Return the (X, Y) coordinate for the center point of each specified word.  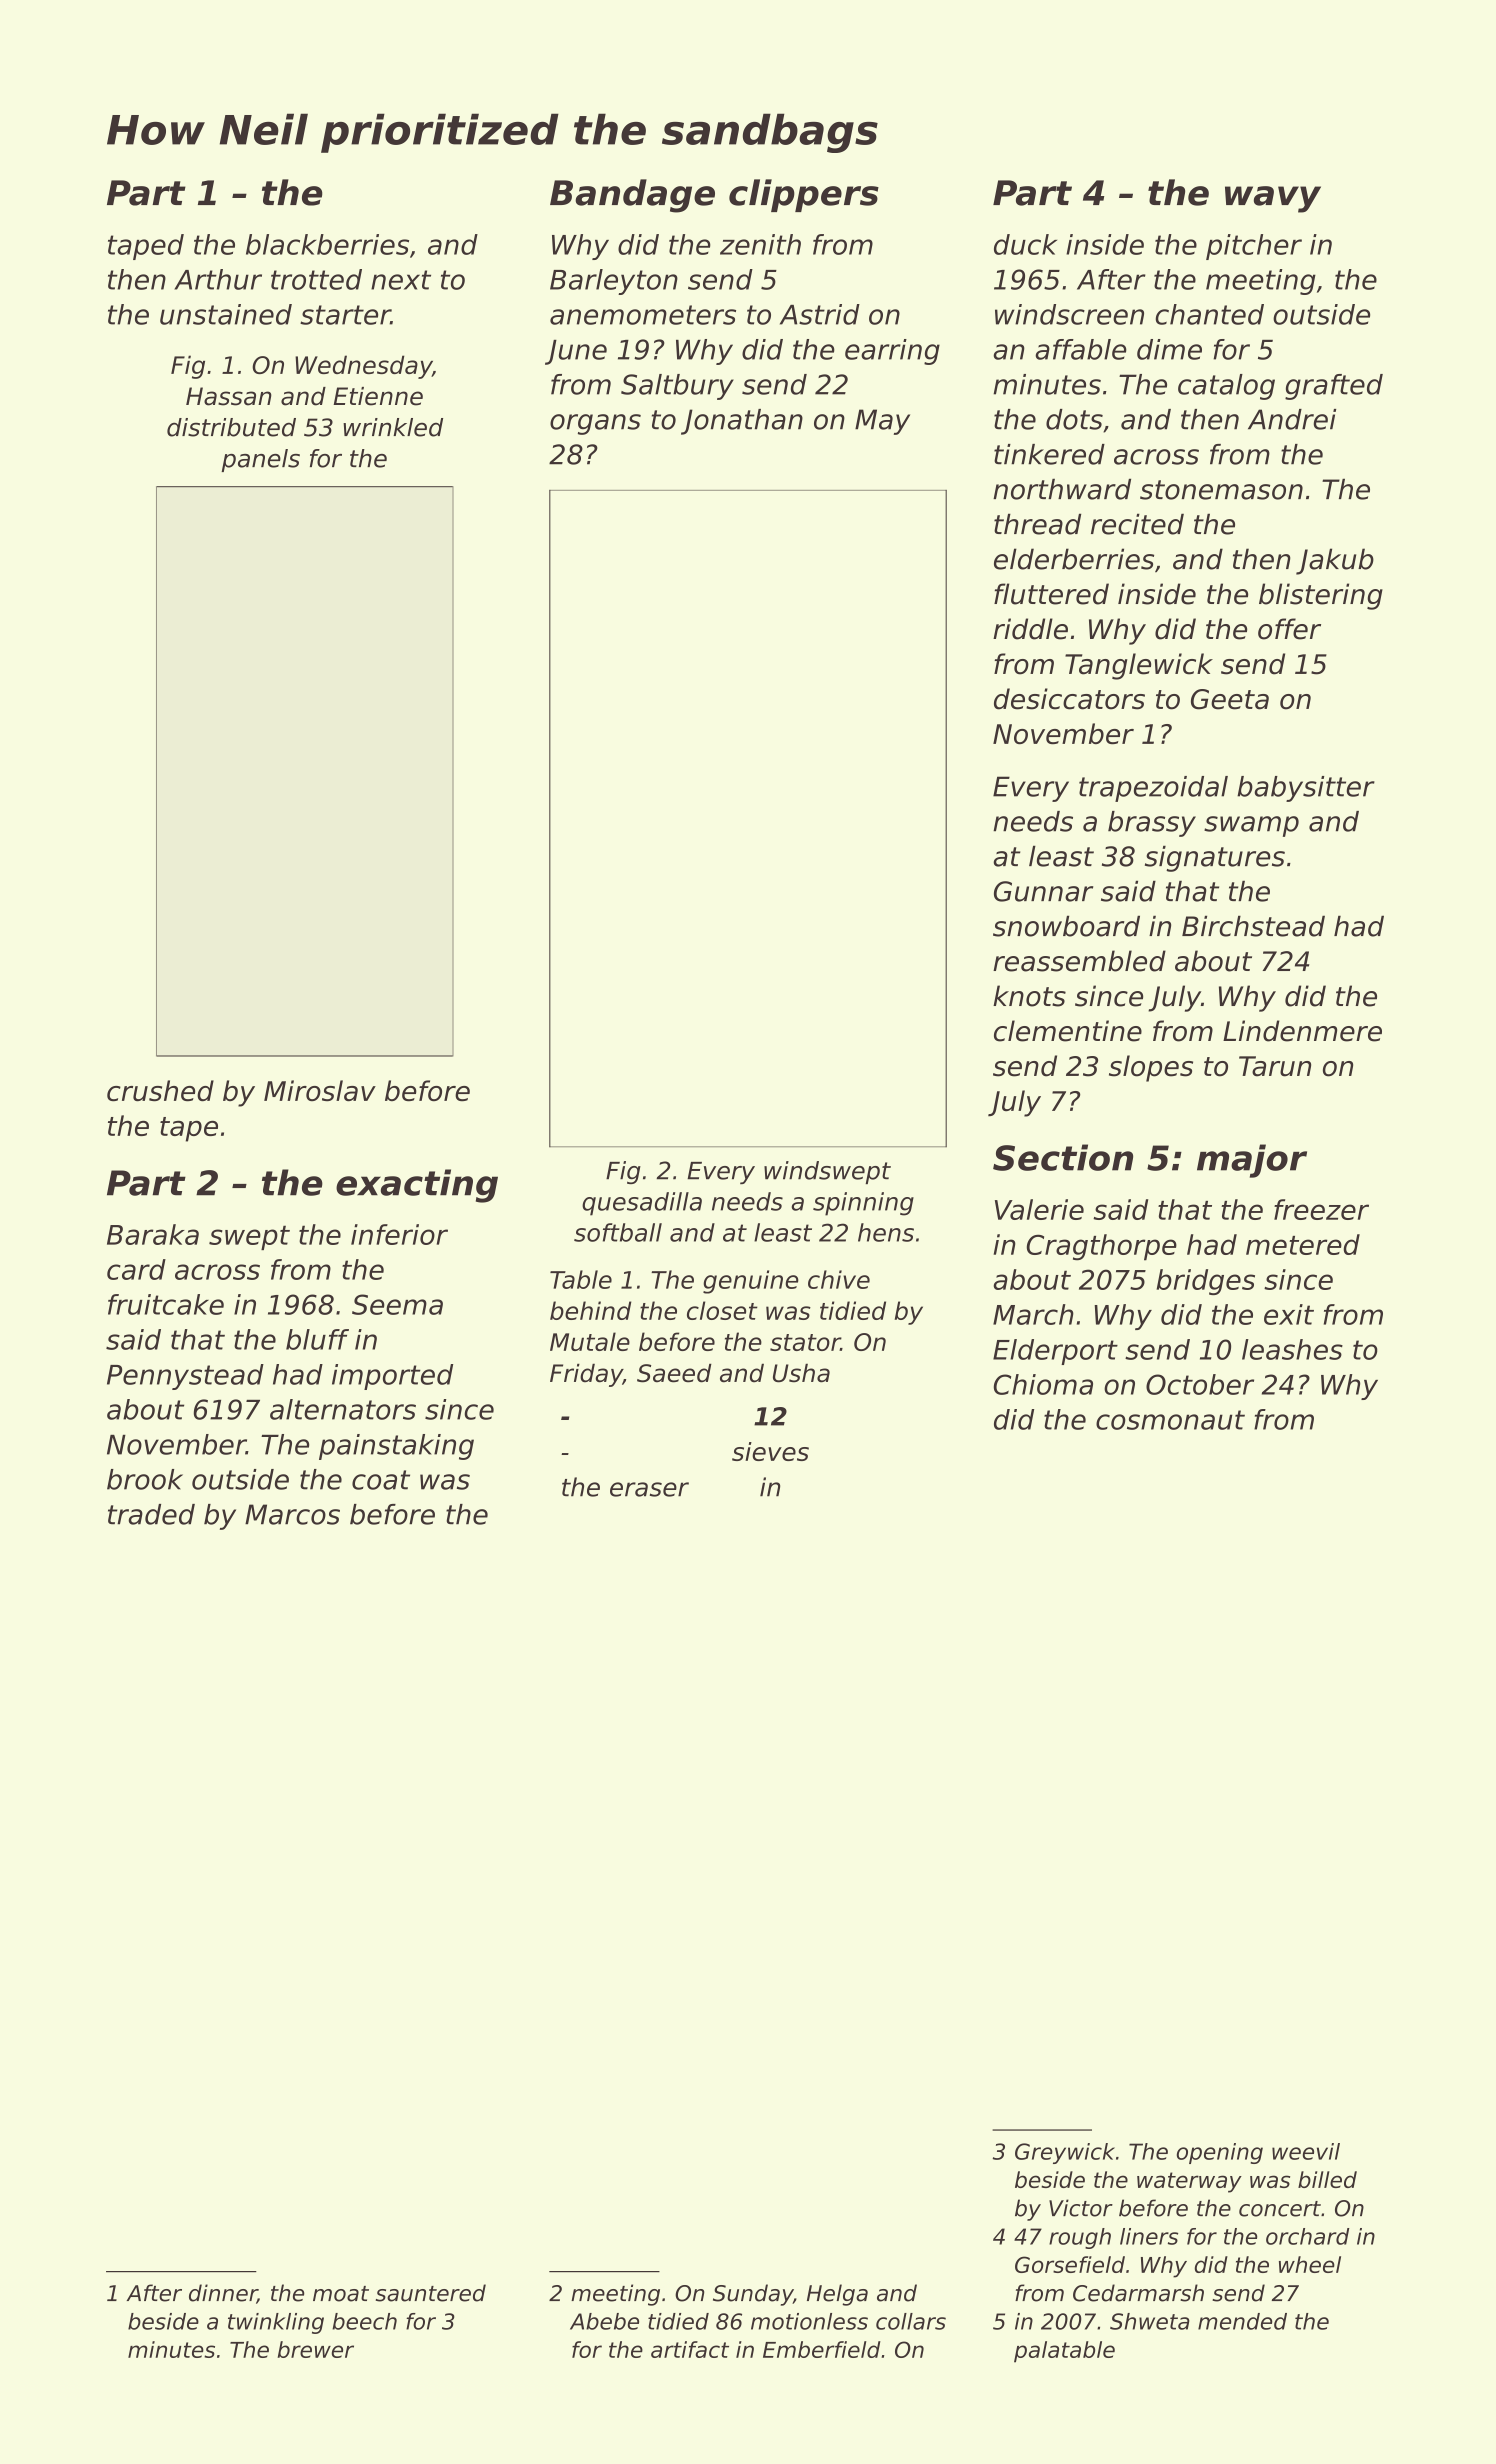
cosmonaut (1170, 1420)
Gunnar (1043, 891)
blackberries (327, 244)
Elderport (1055, 1352)
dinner (223, 2294)
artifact (690, 2349)
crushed (160, 1090)
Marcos (292, 1514)
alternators (343, 1409)
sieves (770, 1451)
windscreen (1069, 314)
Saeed (674, 1373)
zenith (760, 244)
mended (1242, 2321)
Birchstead (1253, 926)
